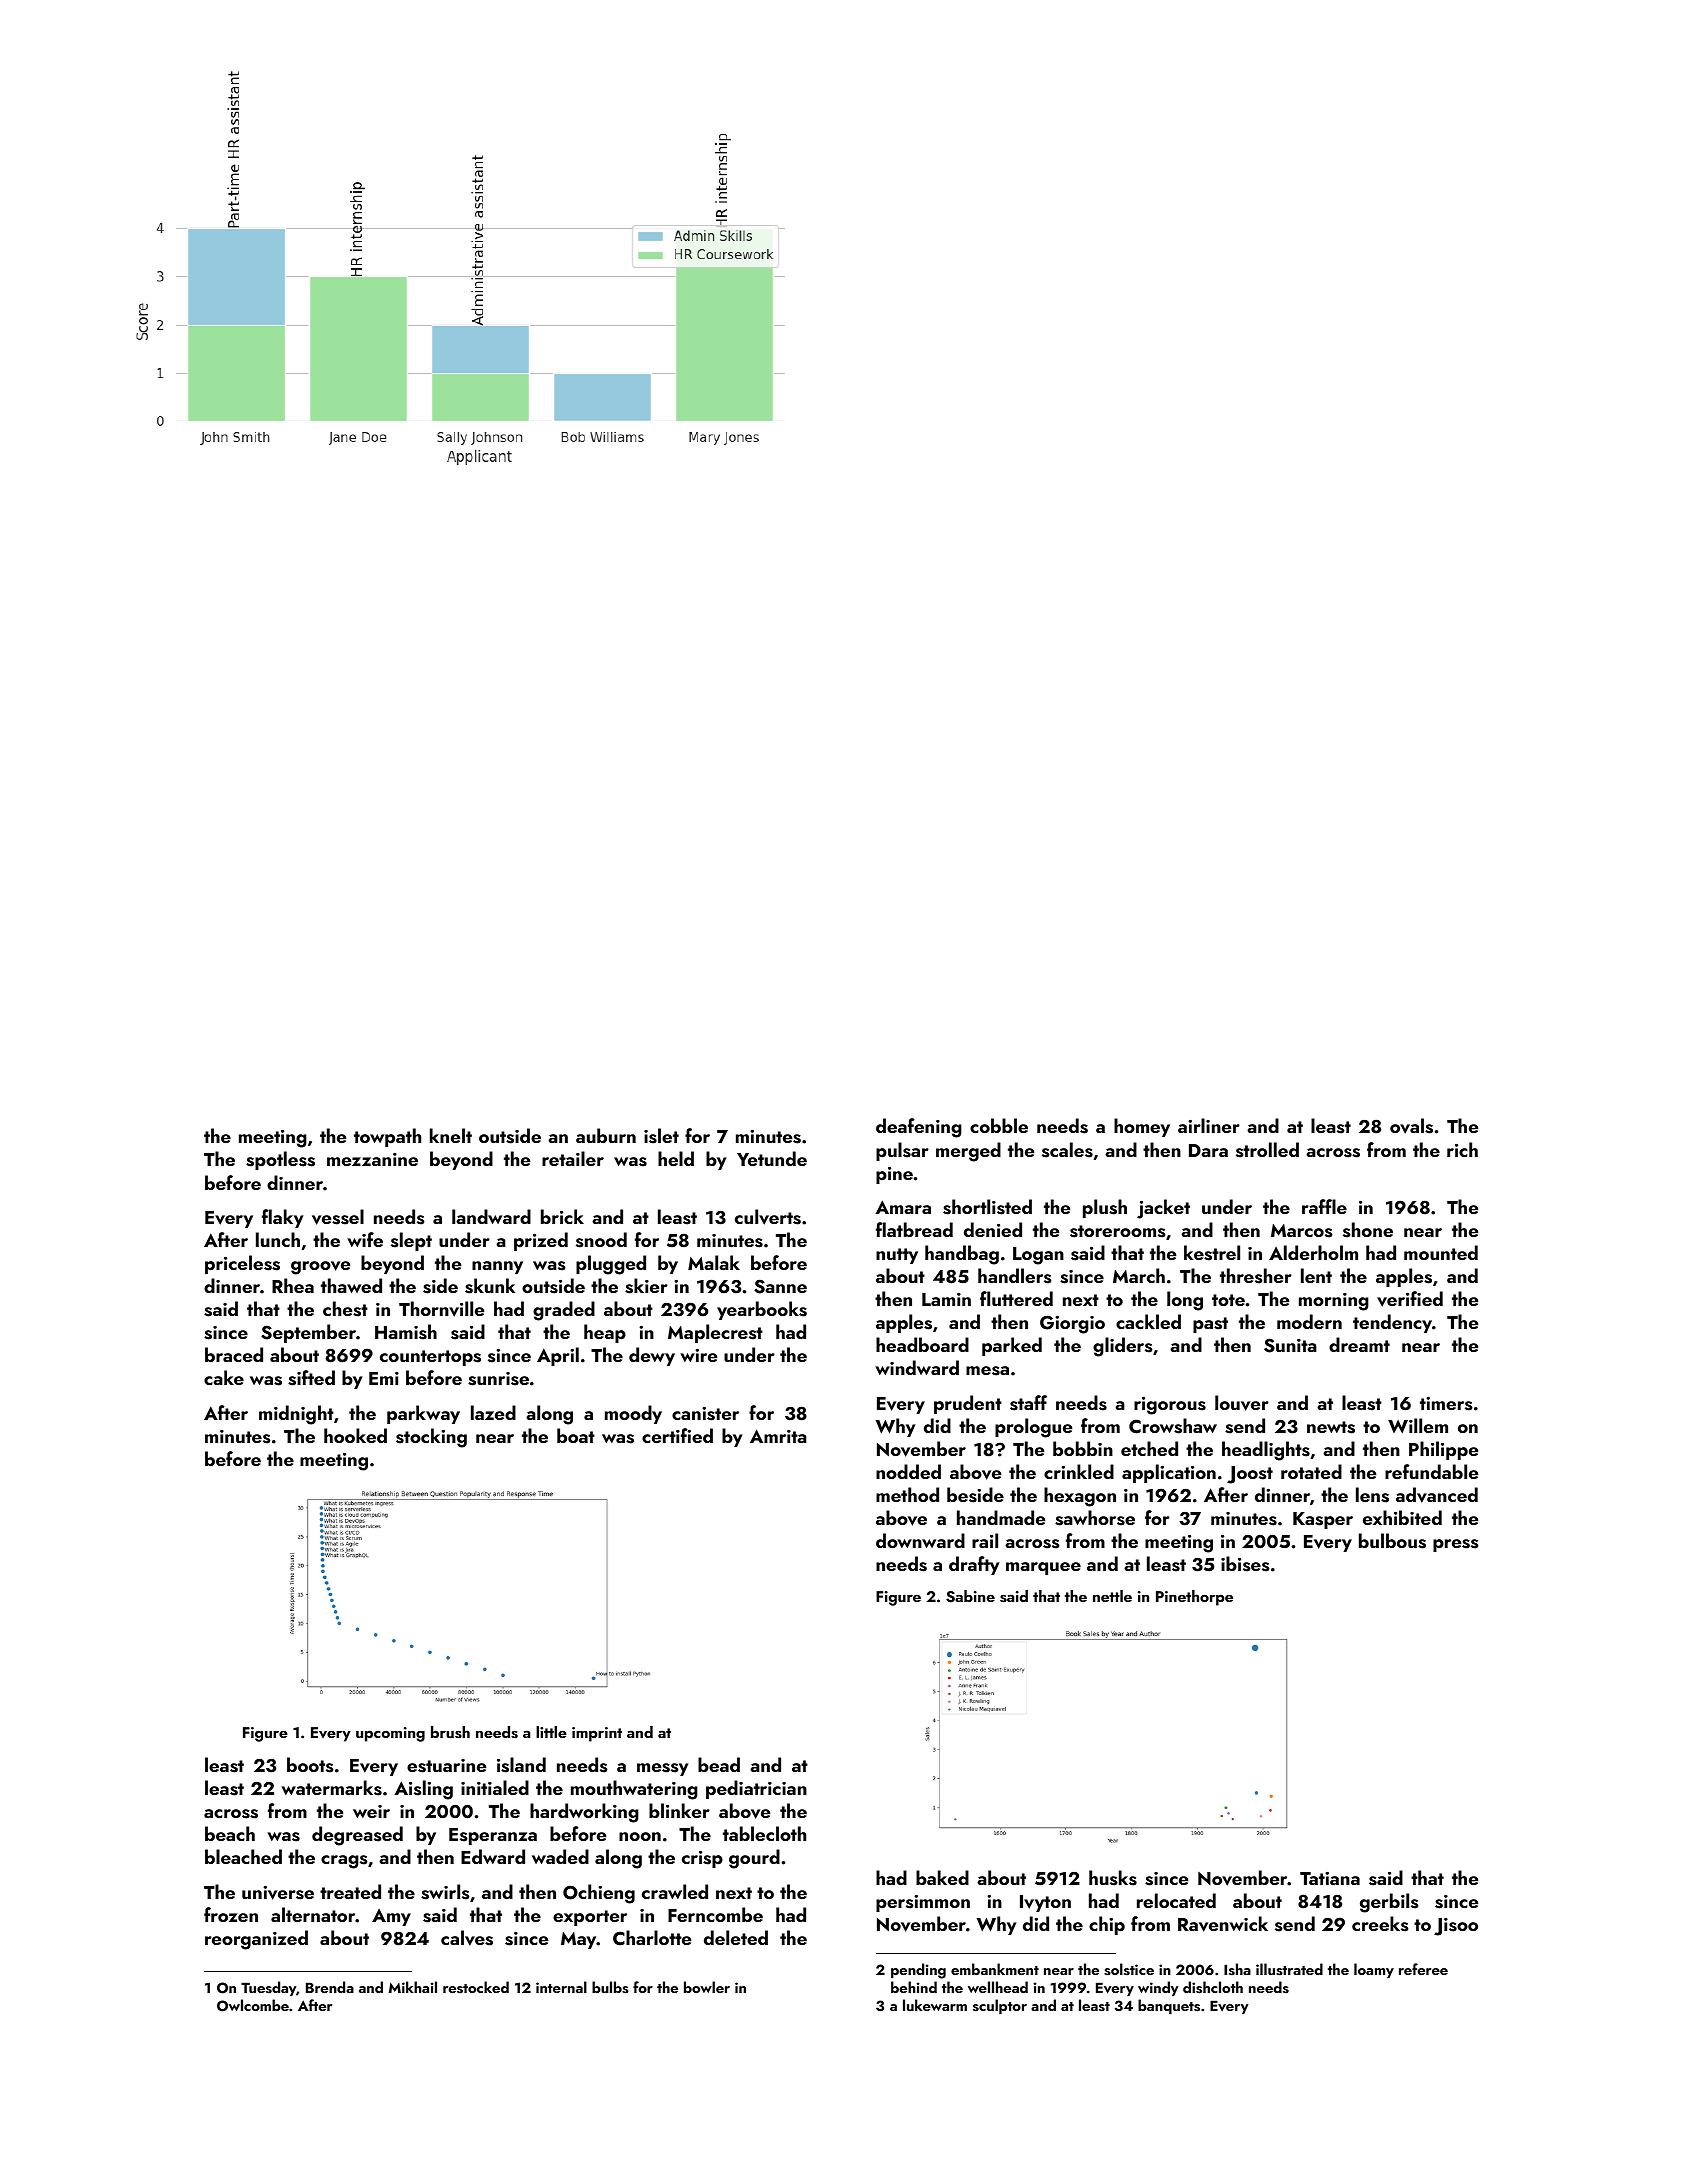 The width and height of the image is (1683, 2178). Describe the element at coordinates (551, 1732) in the image. I see `little` at that location.
